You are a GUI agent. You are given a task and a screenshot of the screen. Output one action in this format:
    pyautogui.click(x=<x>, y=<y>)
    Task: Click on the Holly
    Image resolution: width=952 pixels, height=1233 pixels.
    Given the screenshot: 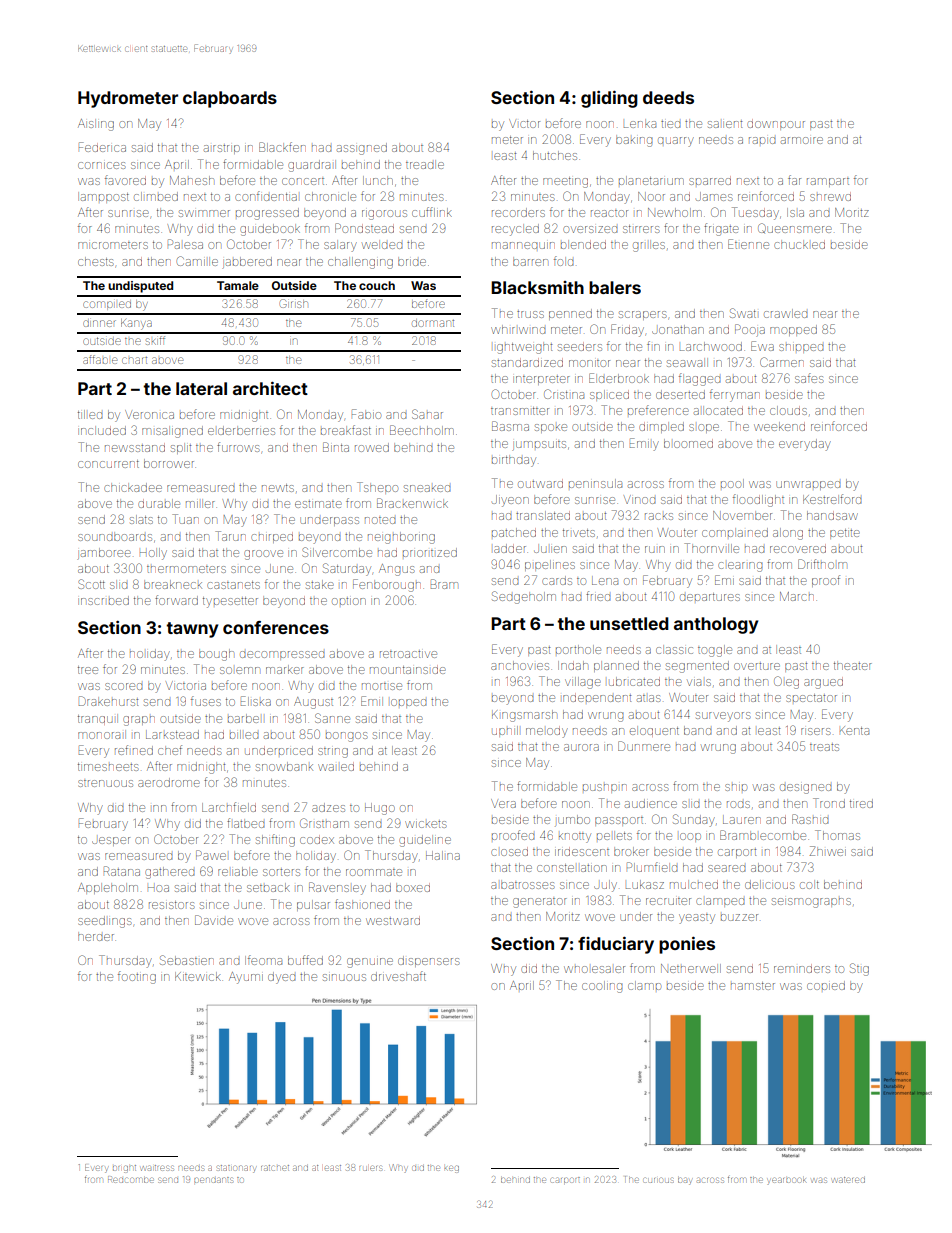 What is the action you would take?
    pyautogui.click(x=153, y=554)
